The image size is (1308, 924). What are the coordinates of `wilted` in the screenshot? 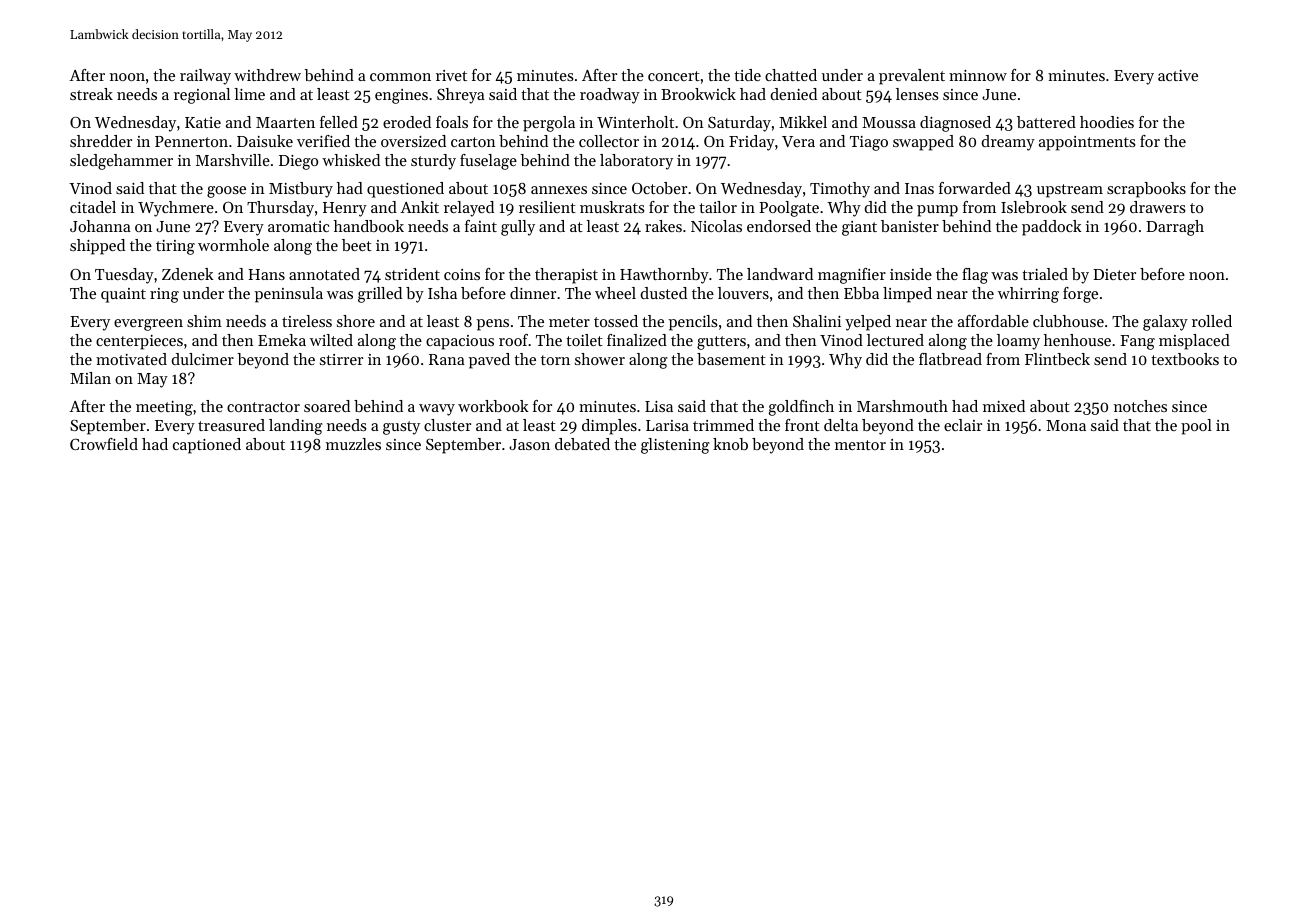 It's located at (331, 340).
